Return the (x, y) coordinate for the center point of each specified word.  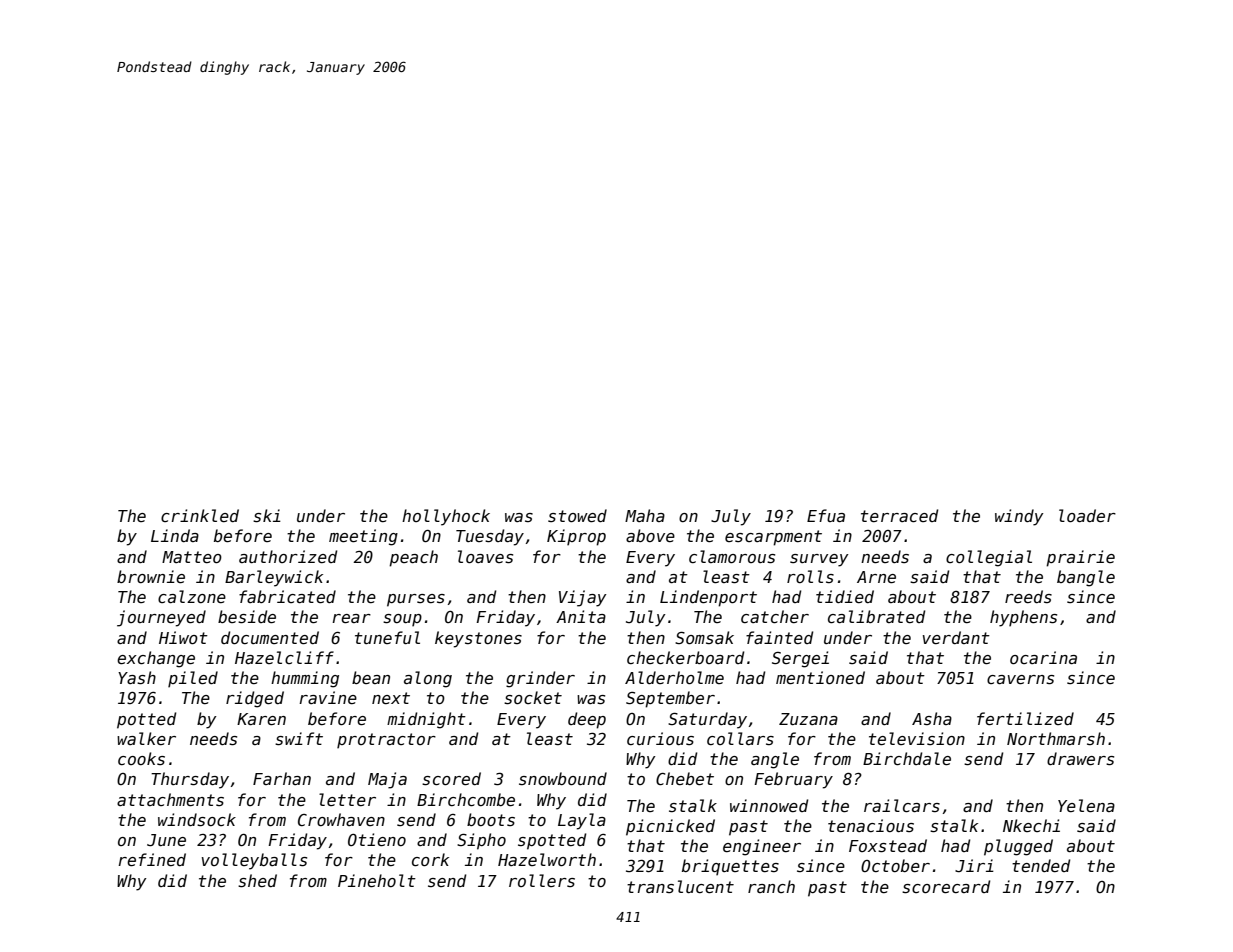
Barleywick (274, 578)
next (391, 698)
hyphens (1023, 618)
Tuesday (490, 537)
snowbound (563, 778)
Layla (582, 821)
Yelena (1086, 805)
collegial (989, 558)
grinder (540, 679)
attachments (170, 799)
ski (267, 516)
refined (152, 859)
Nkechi (1031, 825)
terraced (899, 515)
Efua (826, 515)
